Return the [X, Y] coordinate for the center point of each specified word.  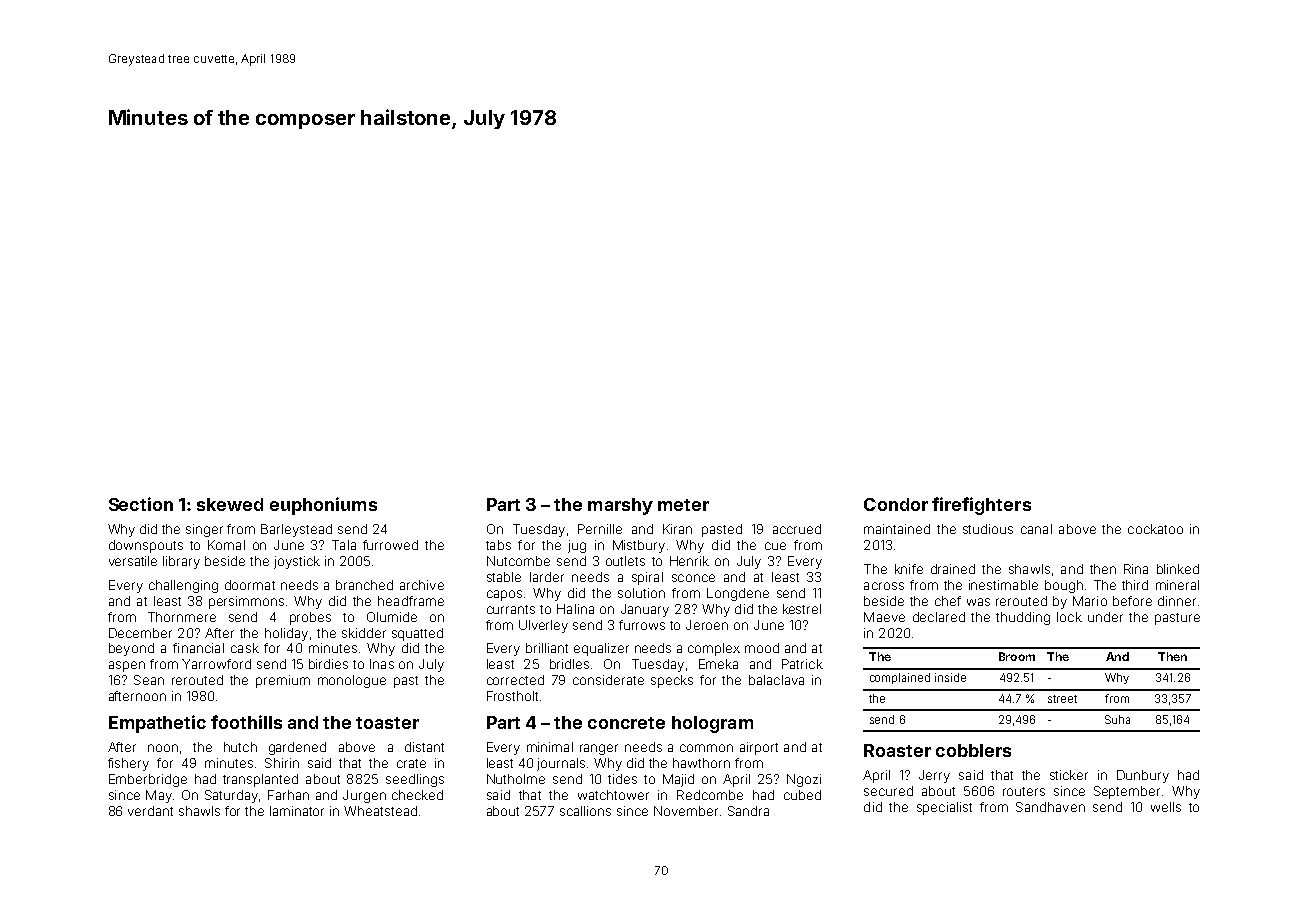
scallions [585, 811]
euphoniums [323, 506]
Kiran [677, 529]
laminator [297, 811]
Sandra [748, 811]
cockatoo [1155, 529]
